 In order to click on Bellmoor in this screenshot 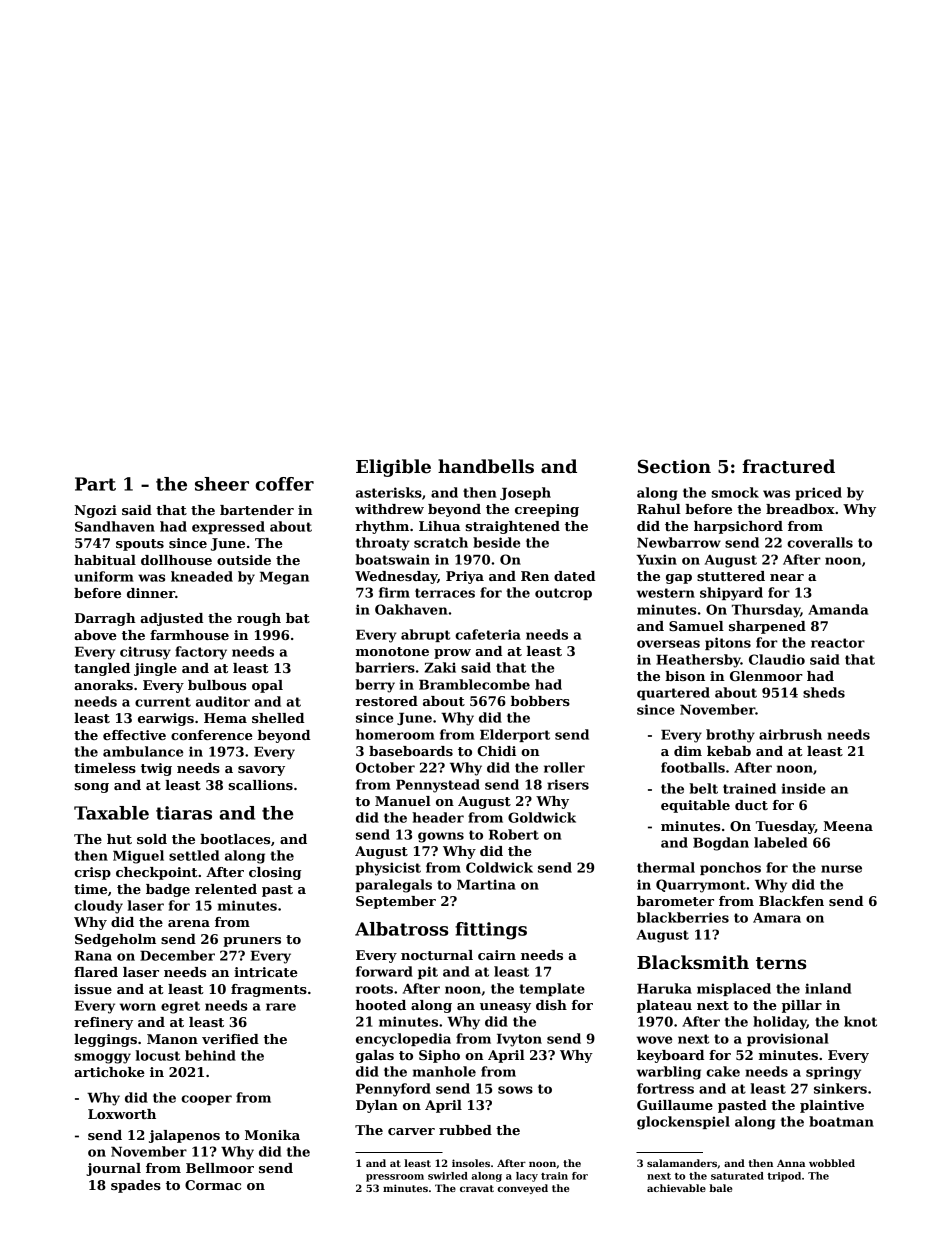, I will do `click(220, 1168)`.
